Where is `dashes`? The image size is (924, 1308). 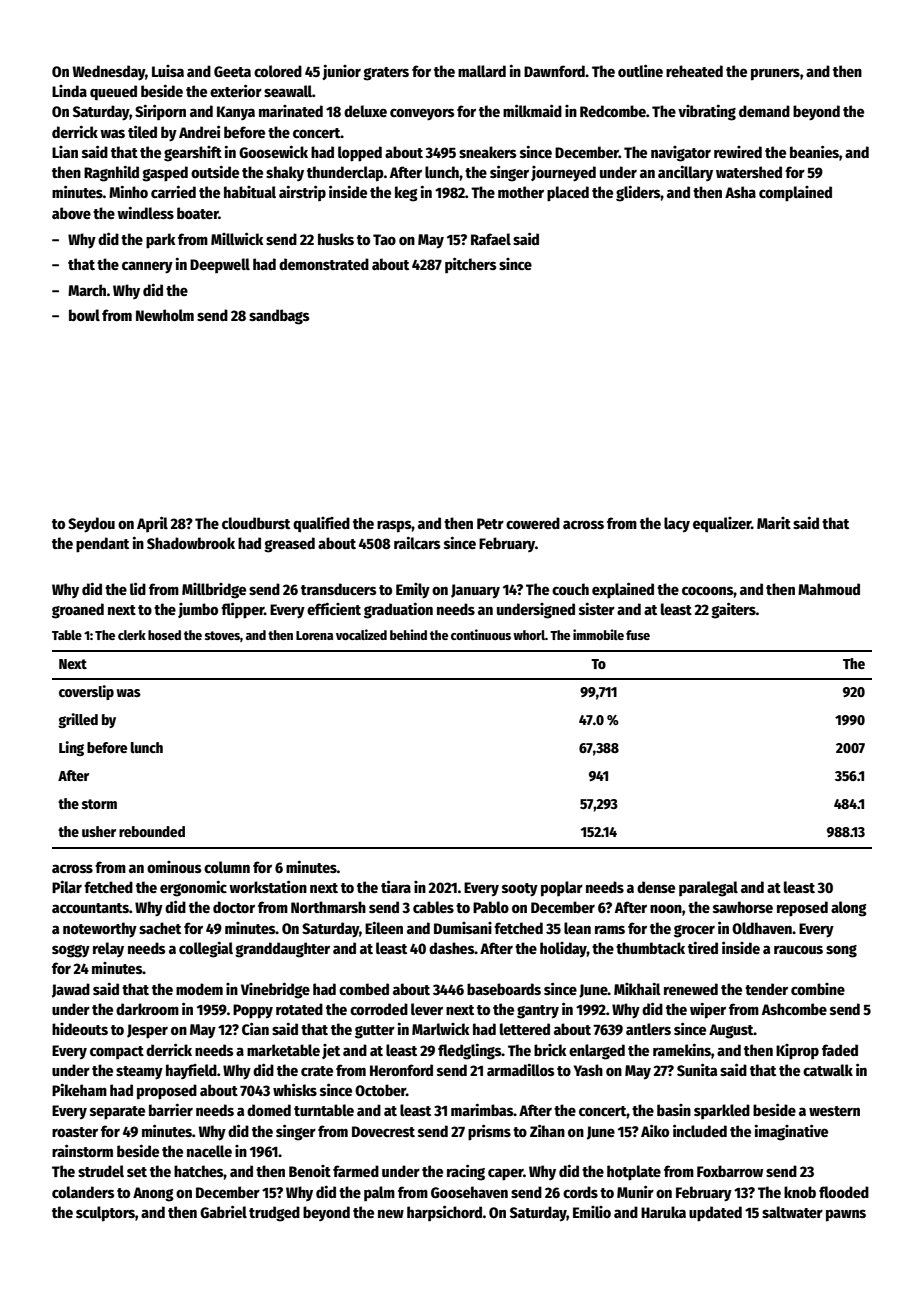
dashes is located at coordinates (451, 948).
